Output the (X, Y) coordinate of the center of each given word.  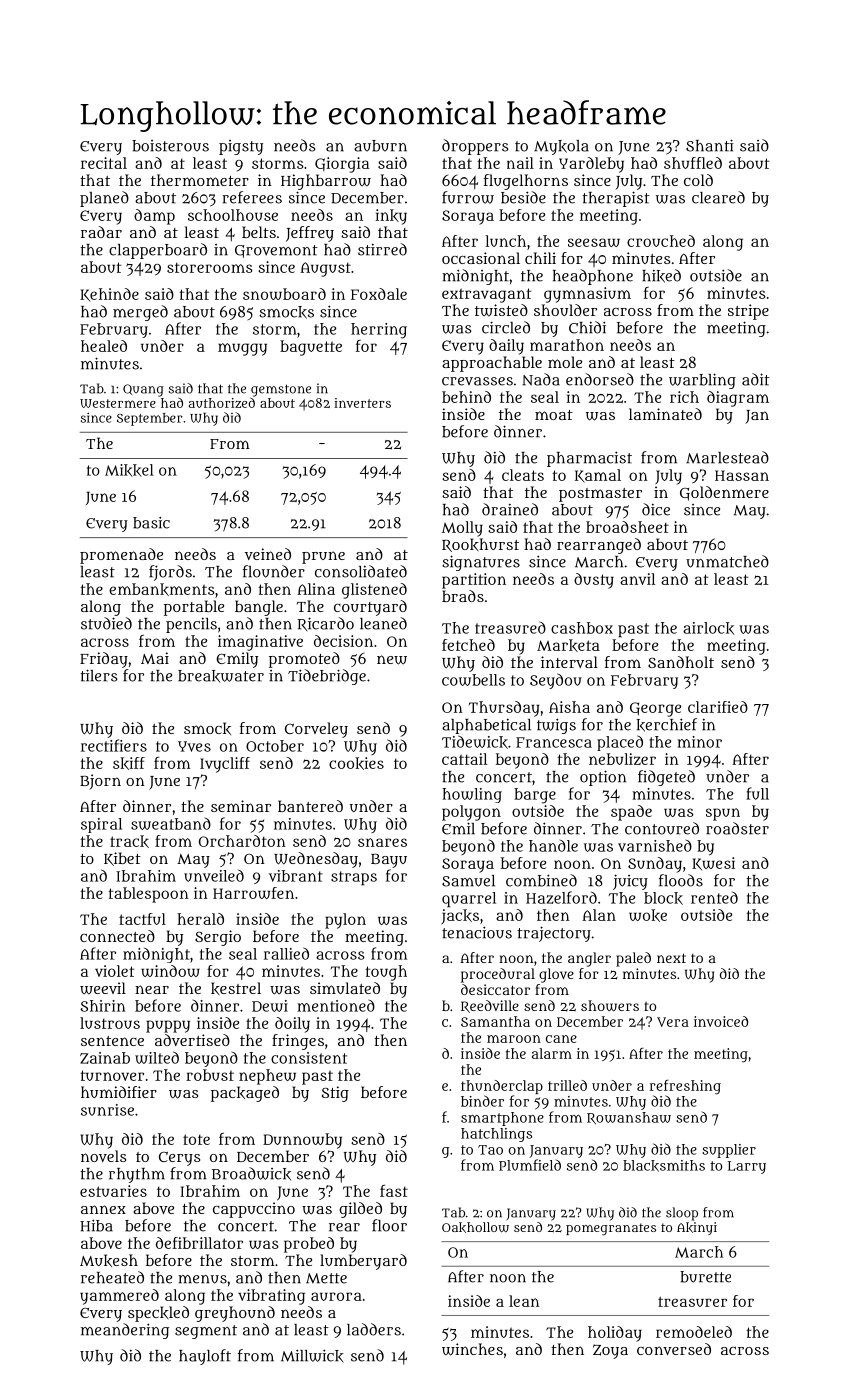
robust (210, 1075)
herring (379, 331)
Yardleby (591, 165)
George (655, 709)
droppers (475, 147)
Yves (194, 746)
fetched (468, 645)
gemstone (281, 390)
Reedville (490, 1006)
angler (589, 959)
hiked (661, 276)
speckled (158, 1314)
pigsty (241, 147)
